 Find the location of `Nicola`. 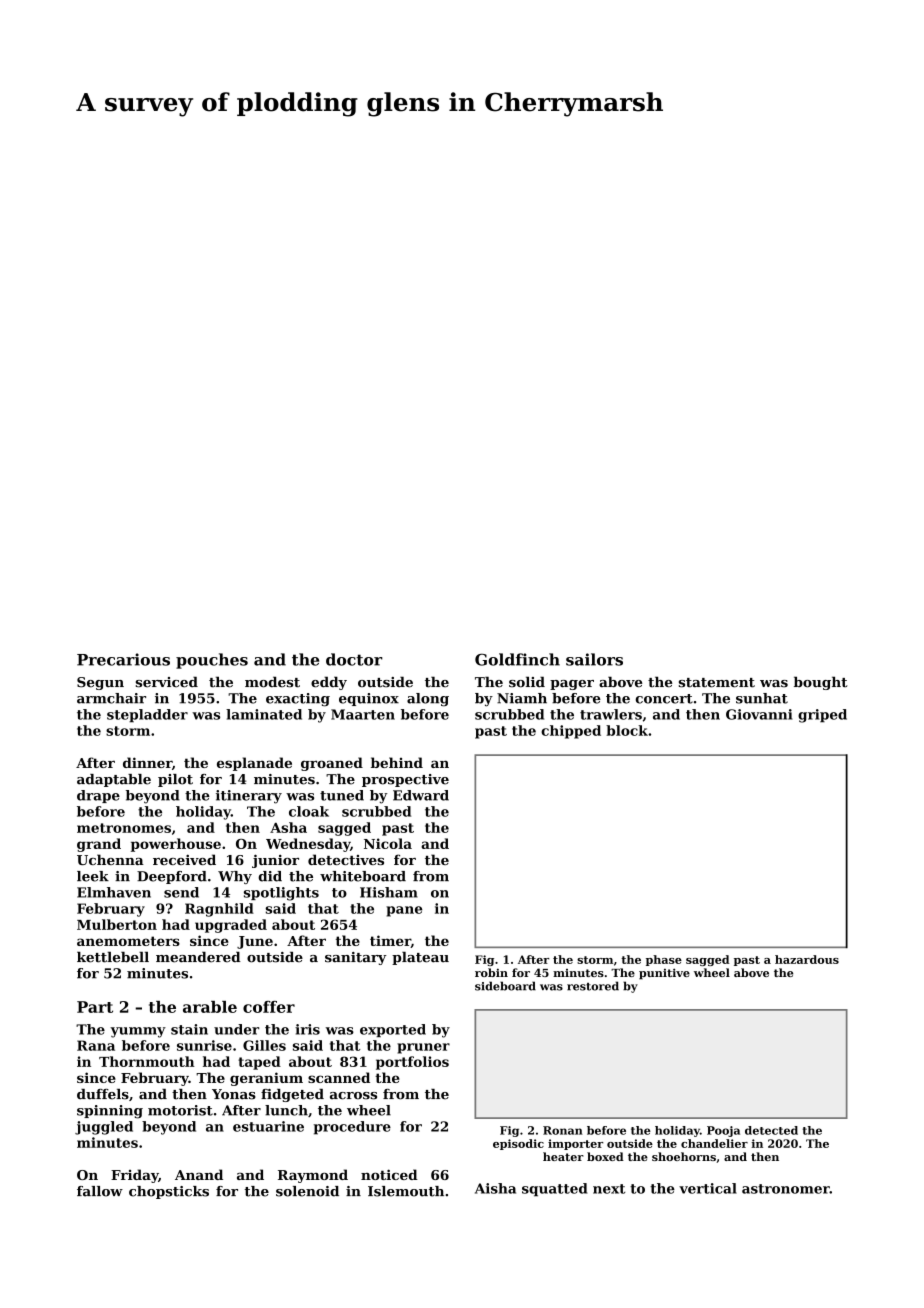

Nicola is located at coordinates (388, 843).
